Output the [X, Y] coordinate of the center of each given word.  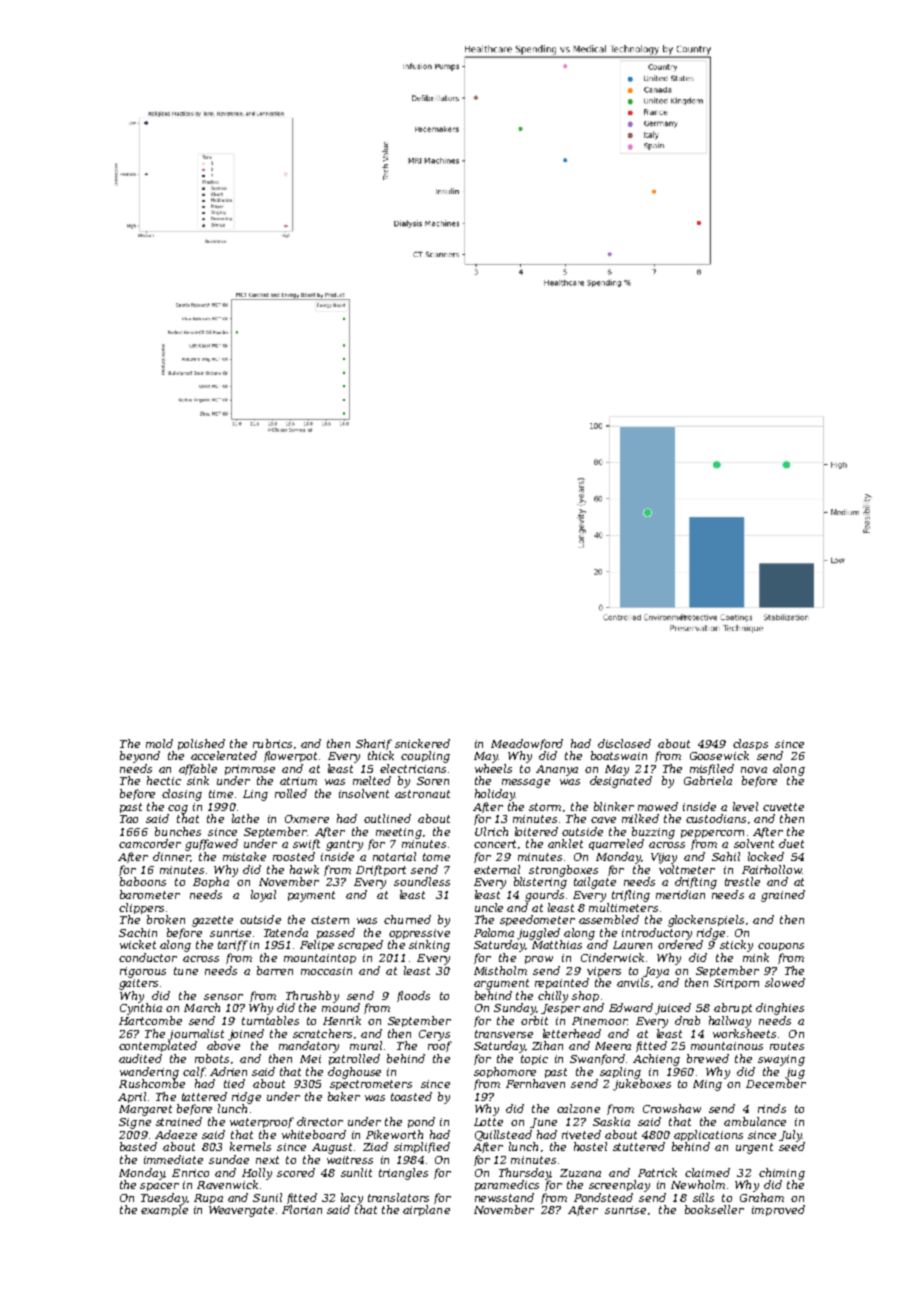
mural [366, 1045]
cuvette [783, 807]
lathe [245, 818]
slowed [785, 982]
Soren [433, 781]
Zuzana [580, 1173]
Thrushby [312, 997]
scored [296, 1172]
